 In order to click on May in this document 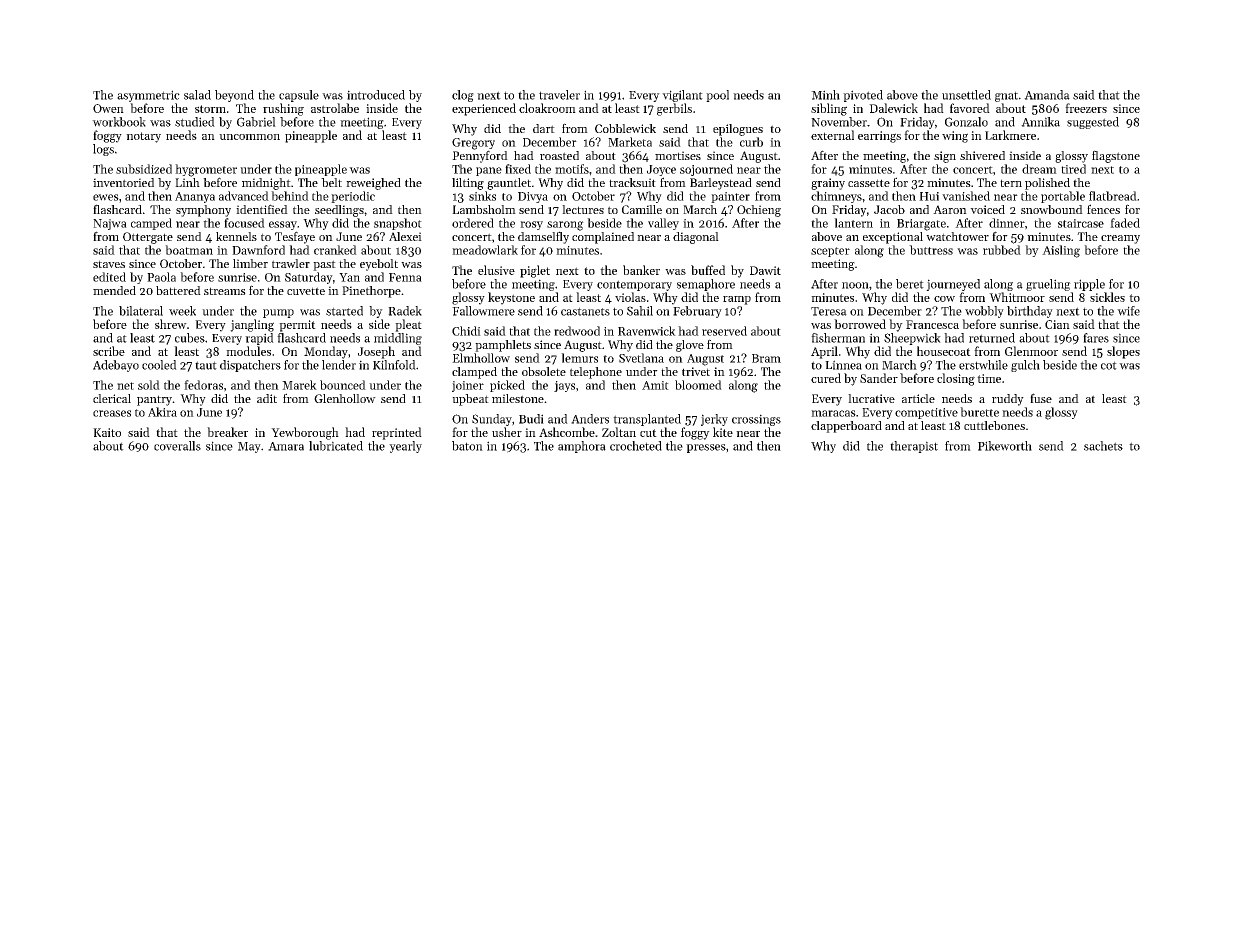, I will do `click(249, 447)`.
